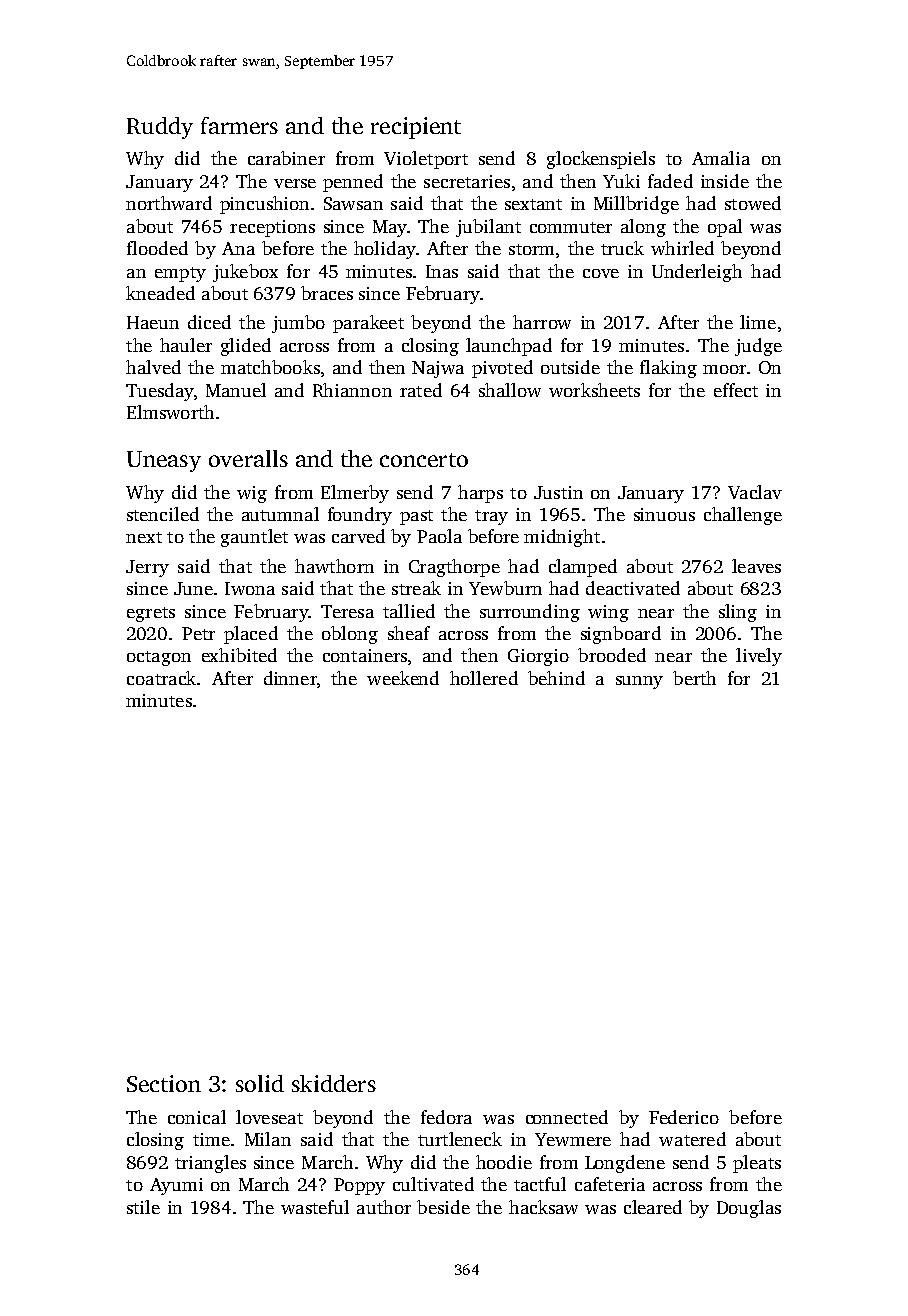 This screenshot has width=908, height=1316. I want to click on streak, so click(416, 588).
